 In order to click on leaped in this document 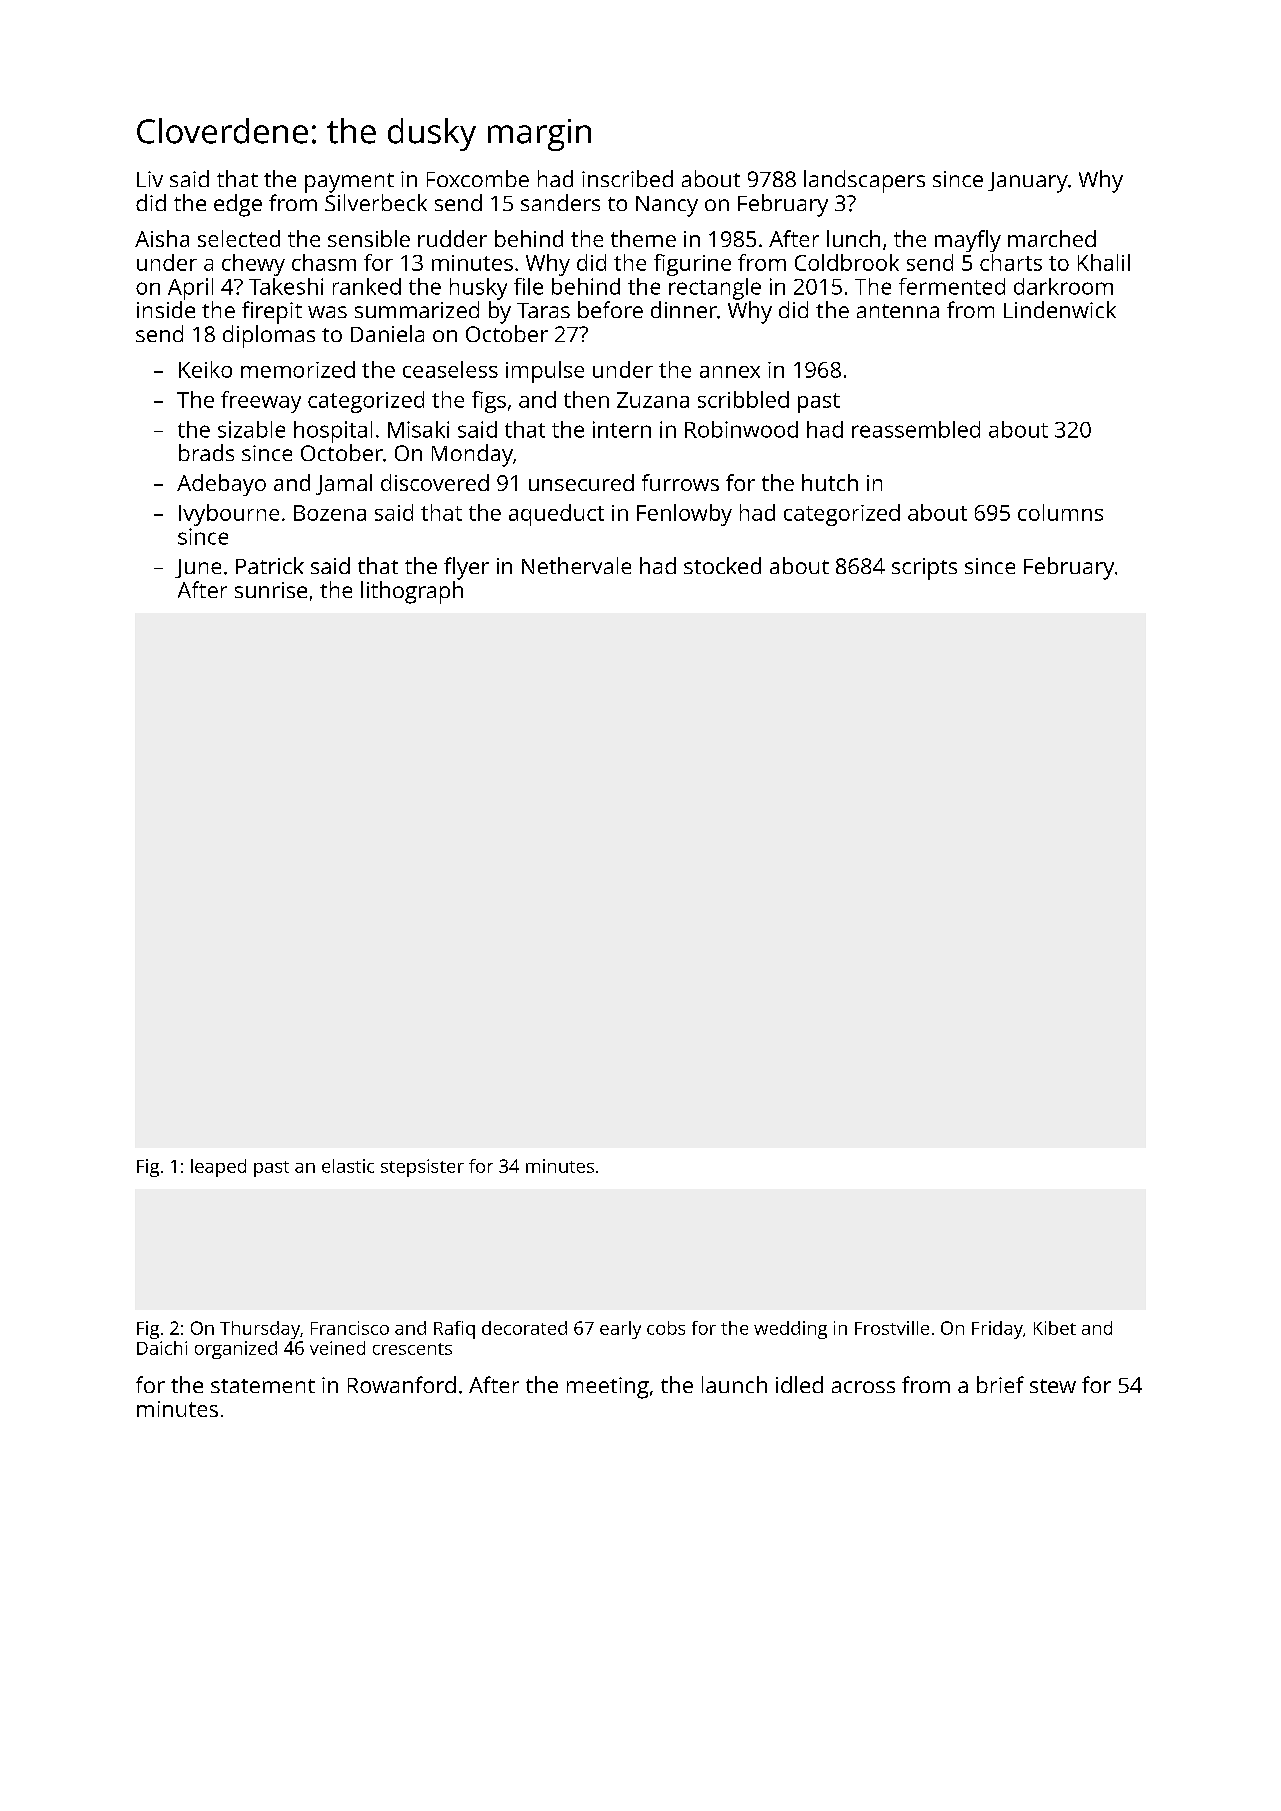, I will do `click(218, 1168)`.
